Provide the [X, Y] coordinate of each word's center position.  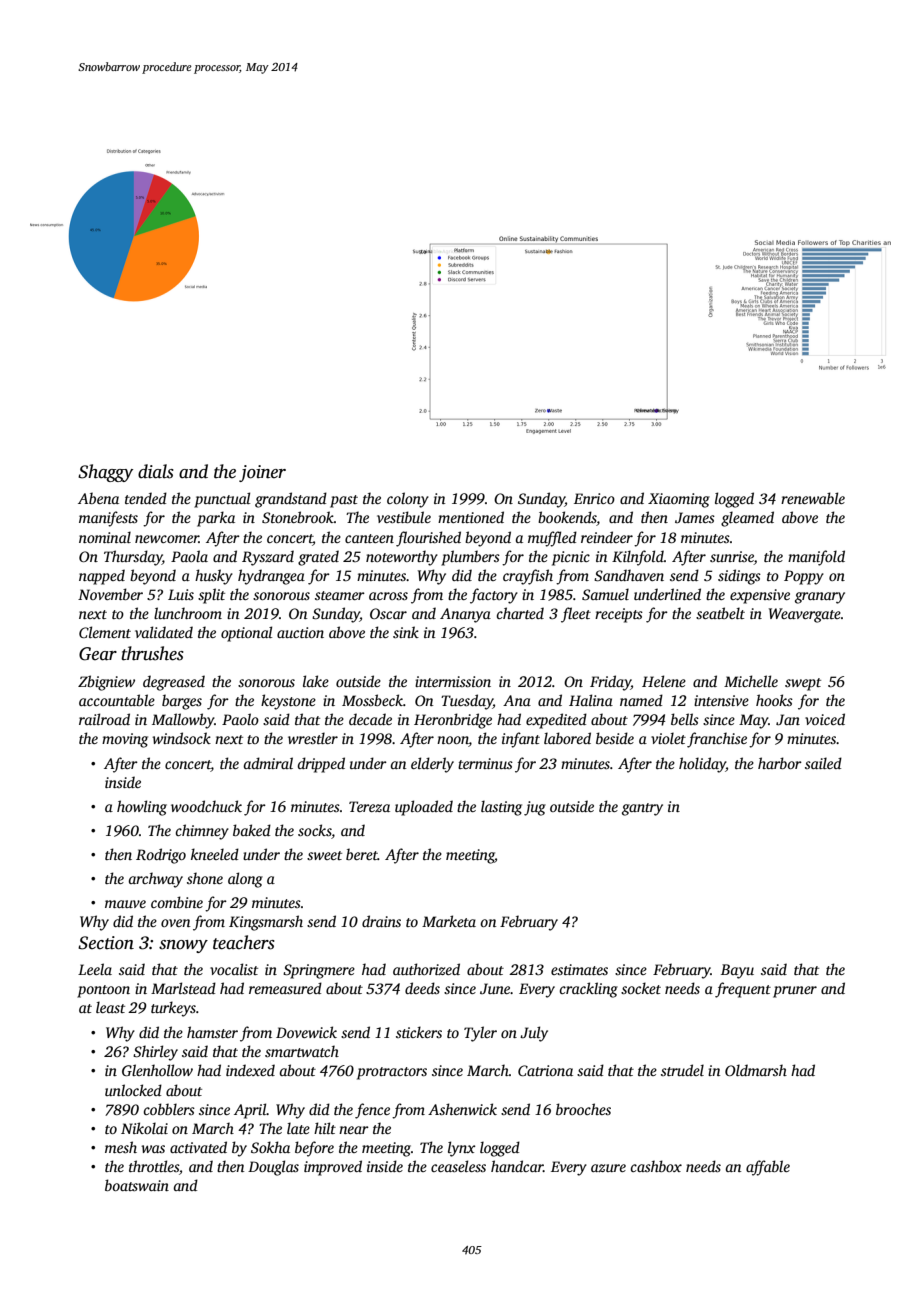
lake [316, 681]
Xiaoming [679, 500]
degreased [174, 683]
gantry [642, 809]
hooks [774, 700]
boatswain [137, 1185]
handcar [517, 1166]
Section [106, 943]
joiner [262, 473]
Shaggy [105, 473]
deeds [422, 988]
